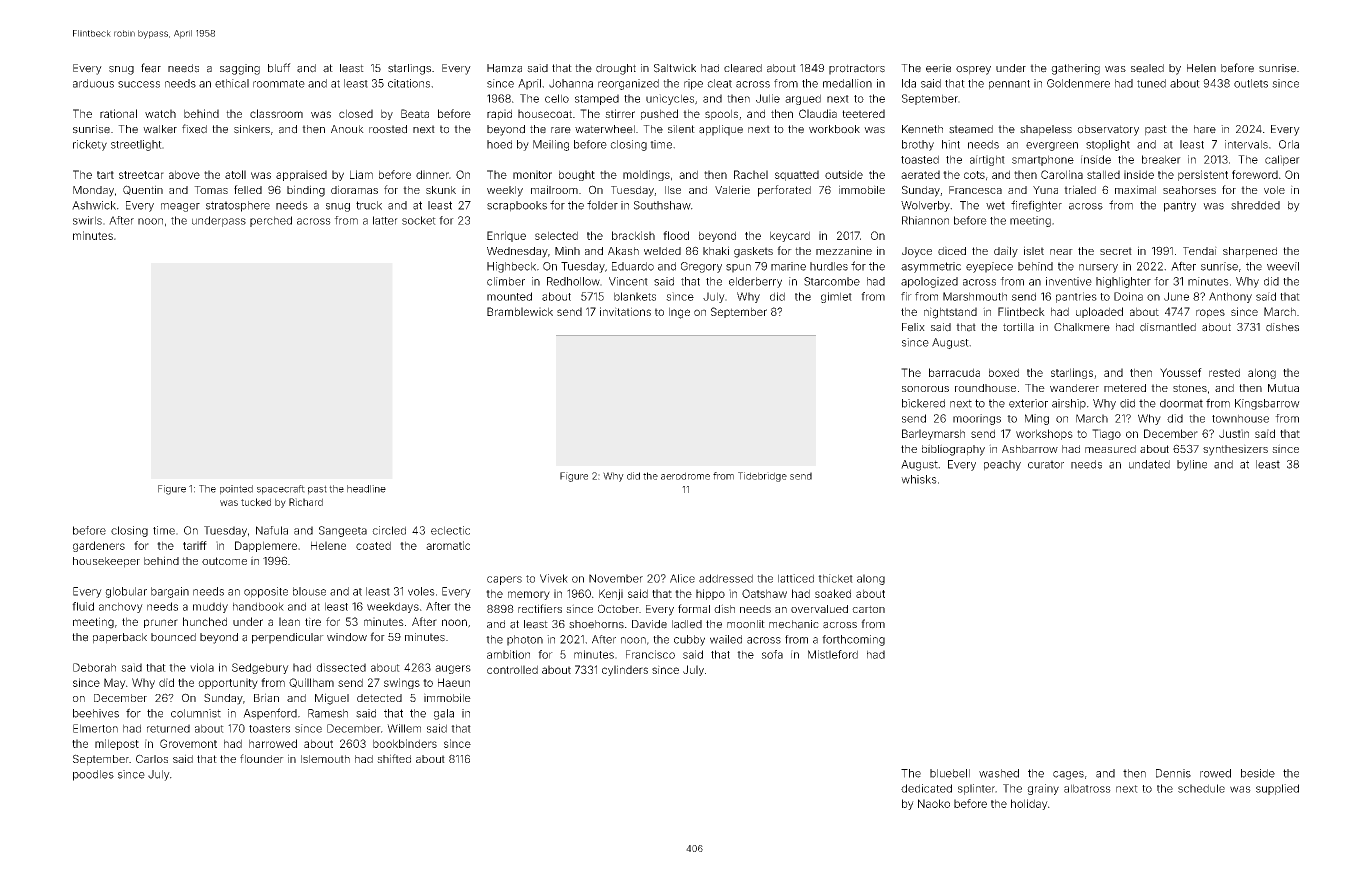  I want to click on rickety, so click(90, 145).
